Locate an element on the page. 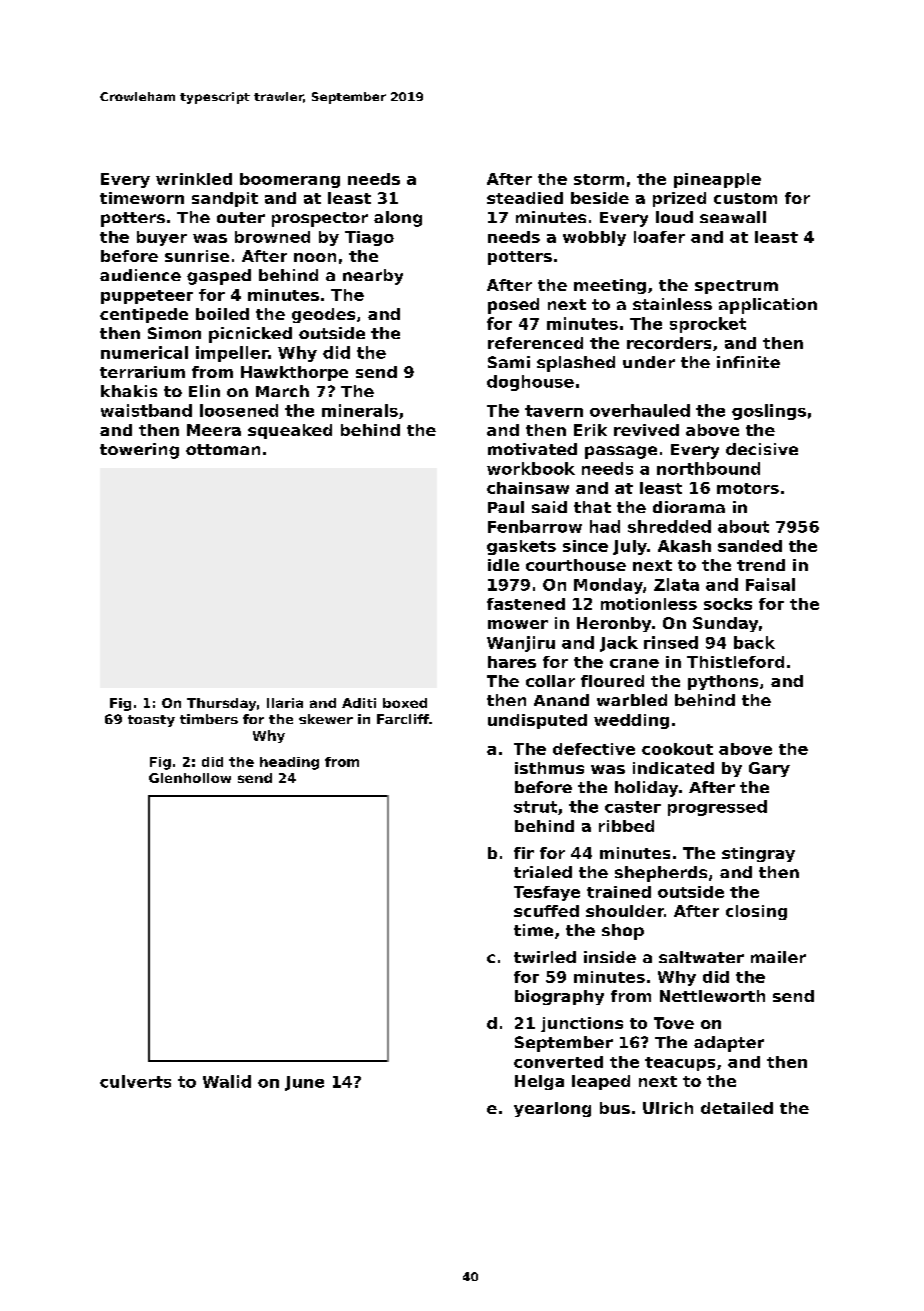 This document has height=1311, width=924. Thursday is located at coordinates (221, 704).
